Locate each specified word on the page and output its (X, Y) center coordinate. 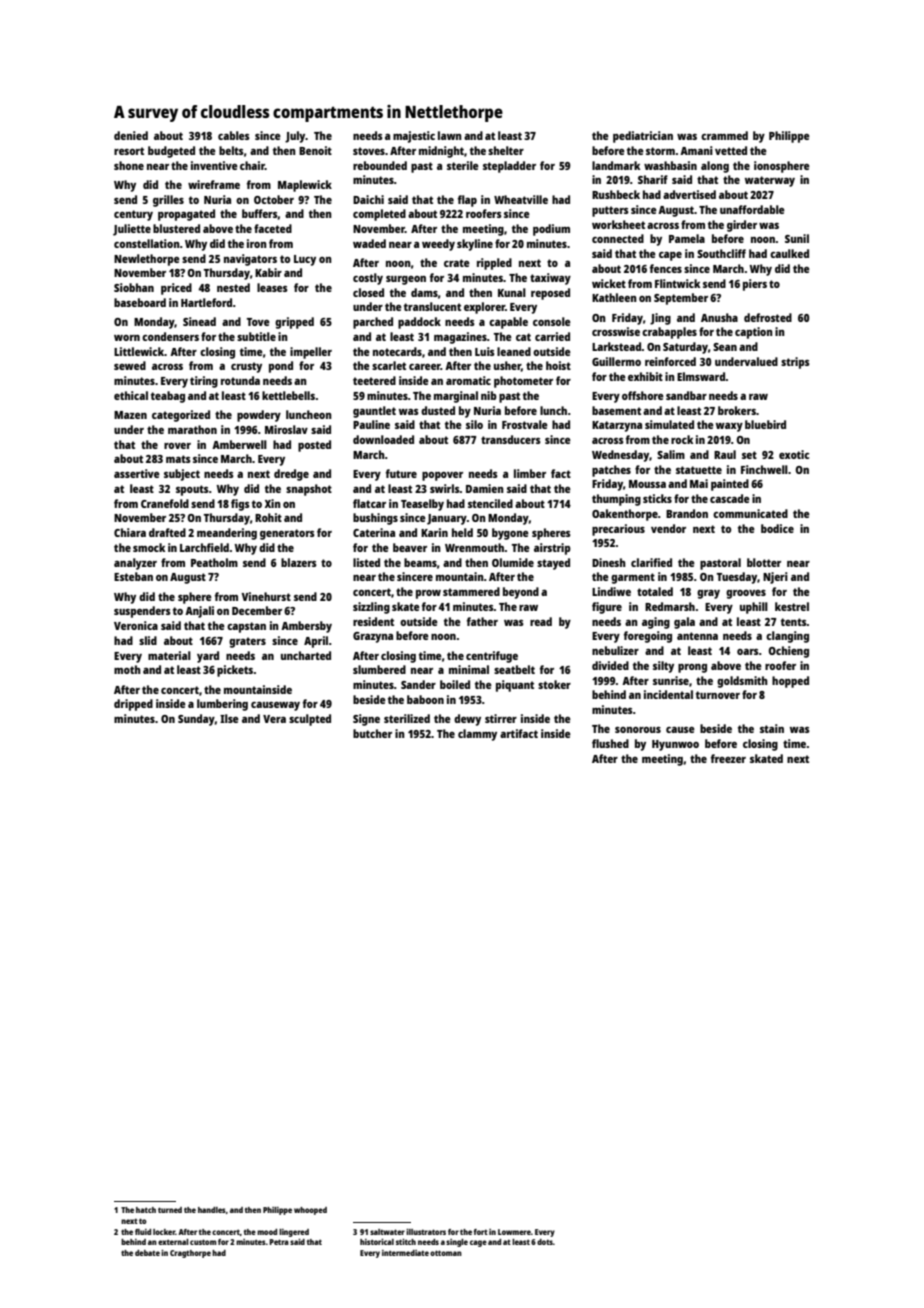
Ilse (229, 718)
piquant (515, 686)
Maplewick (305, 186)
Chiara (130, 532)
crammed (724, 135)
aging (656, 623)
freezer (728, 758)
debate (147, 1253)
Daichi (368, 199)
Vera (274, 719)
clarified (651, 562)
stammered (471, 591)
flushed (610, 743)
